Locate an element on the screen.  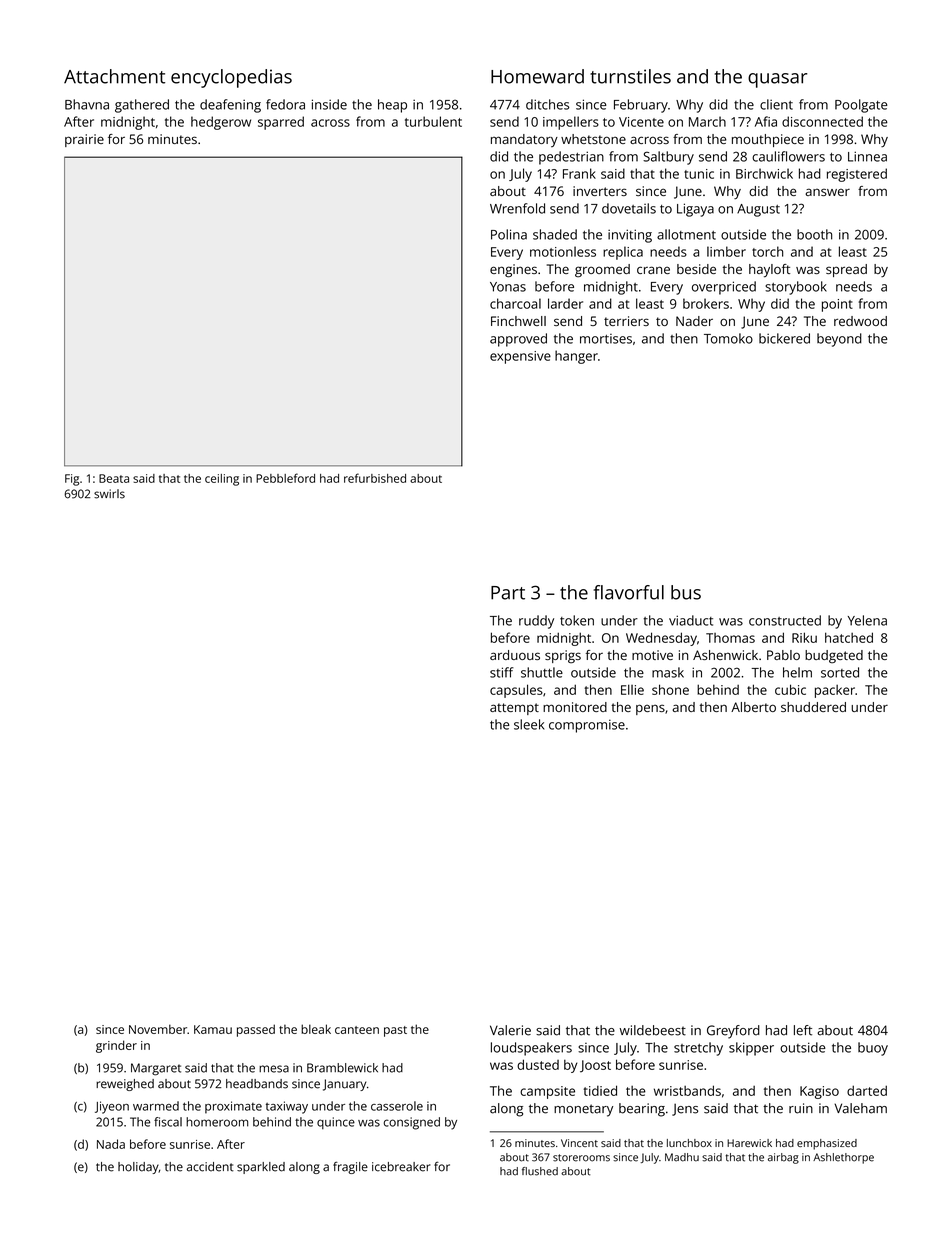
November is located at coordinates (158, 1029).
